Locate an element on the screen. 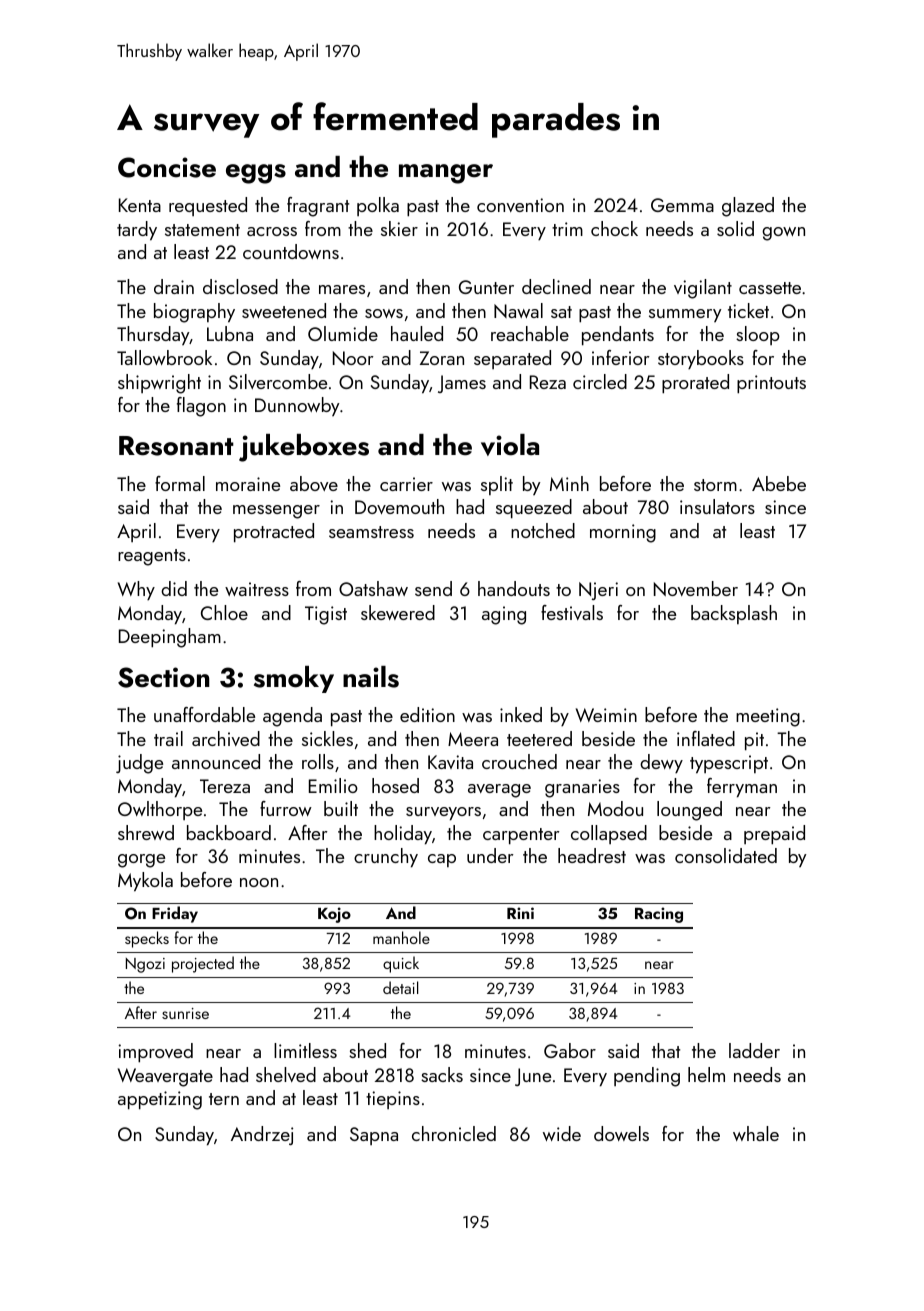  inflated is located at coordinates (706, 738).
